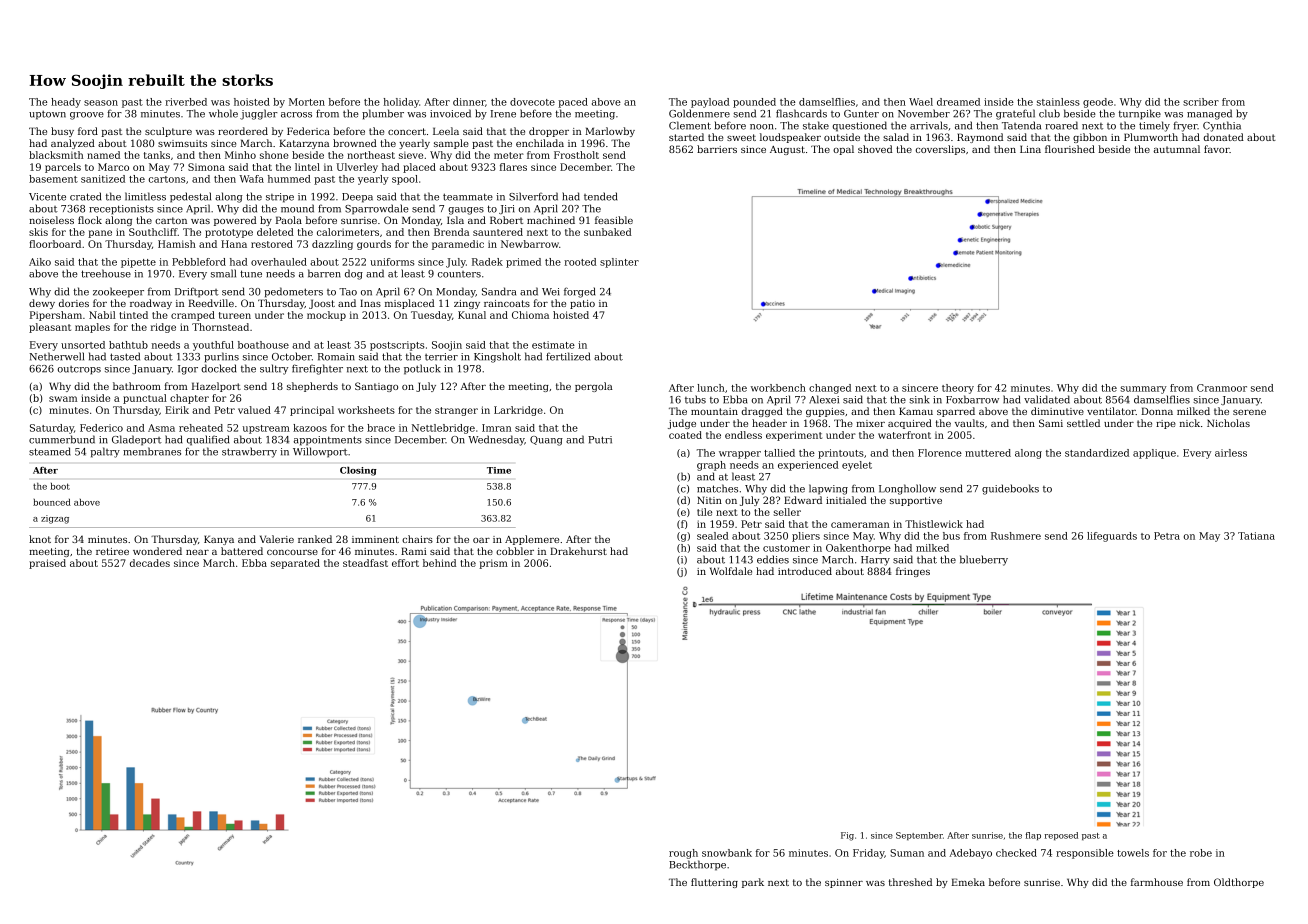  What do you see at coordinates (773, 559) in the image?
I see `eddies` at bounding box center [773, 559].
